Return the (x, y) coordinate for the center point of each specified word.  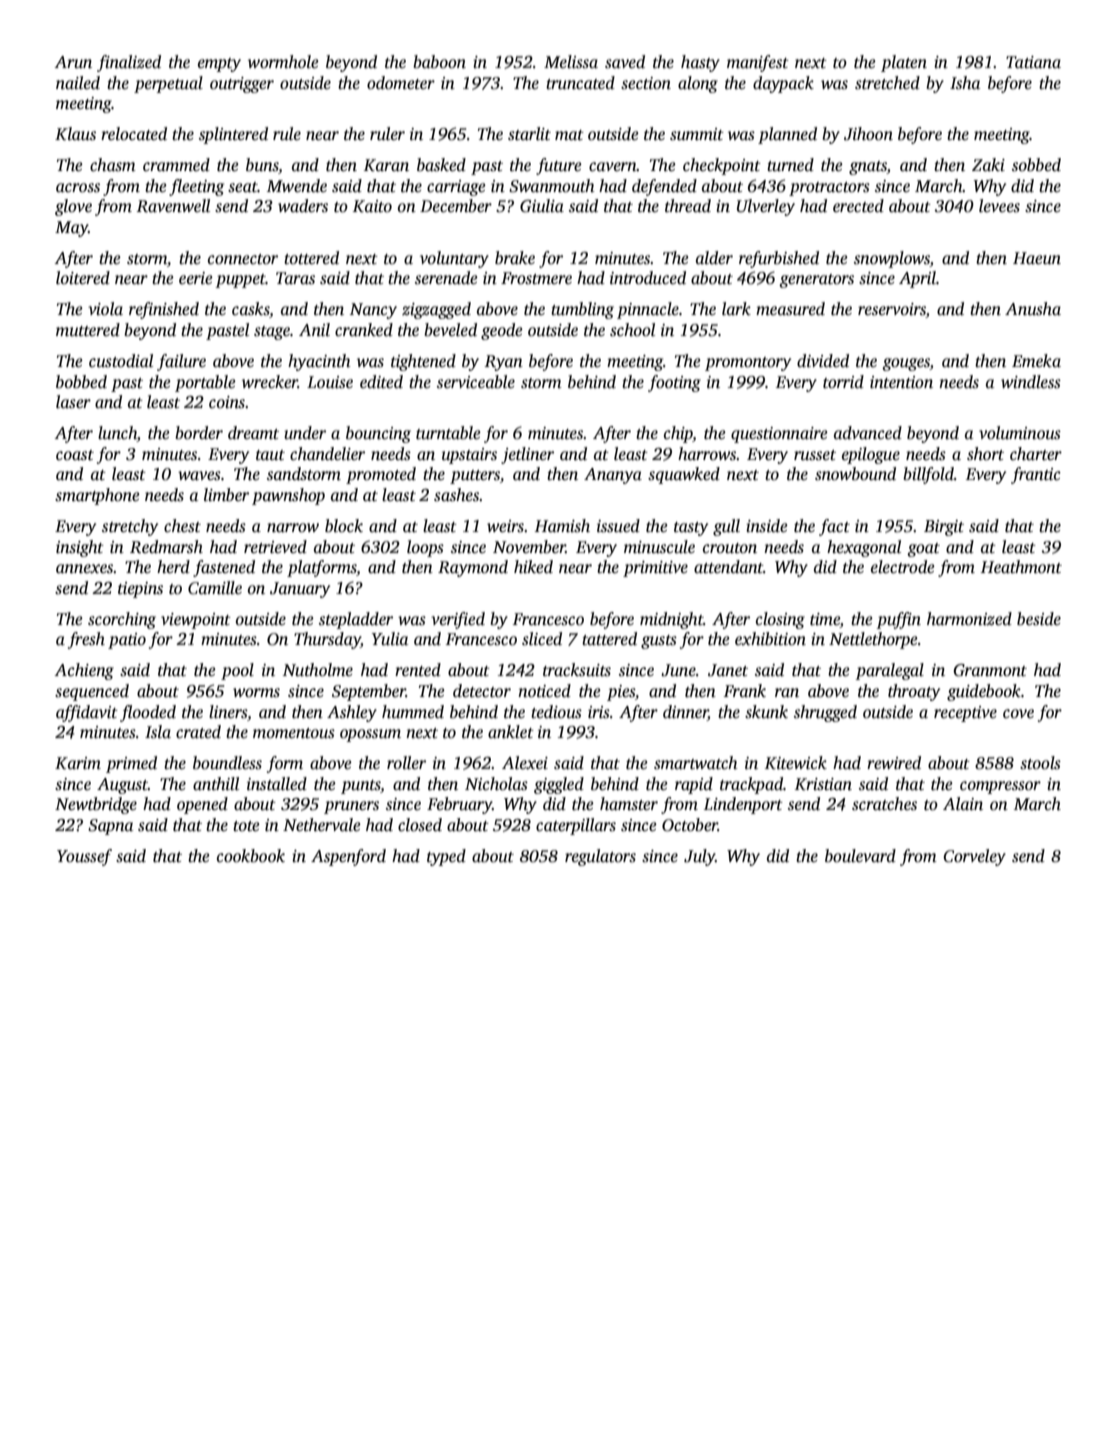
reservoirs (892, 310)
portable (205, 383)
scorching (122, 620)
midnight (671, 620)
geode (502, 331)
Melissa (571, 62)
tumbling (582, 310)
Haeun (1037, 258)
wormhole (283, 62)
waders (303, 206)
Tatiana (1033, 62)
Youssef (84, 857)
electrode (903, 567)
